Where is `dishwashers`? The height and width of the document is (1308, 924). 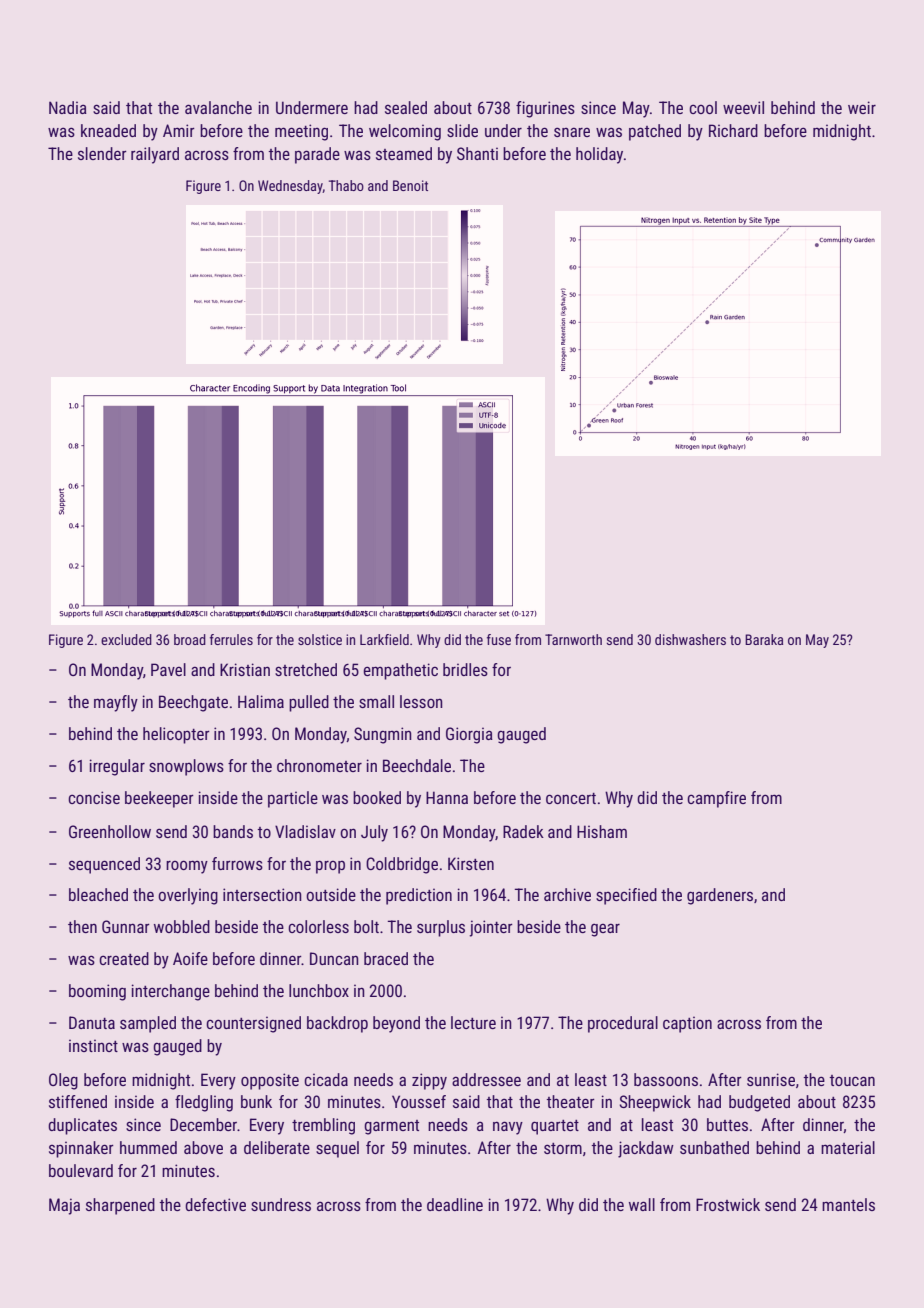 dishwashers is located at coordinates (690, 639).
